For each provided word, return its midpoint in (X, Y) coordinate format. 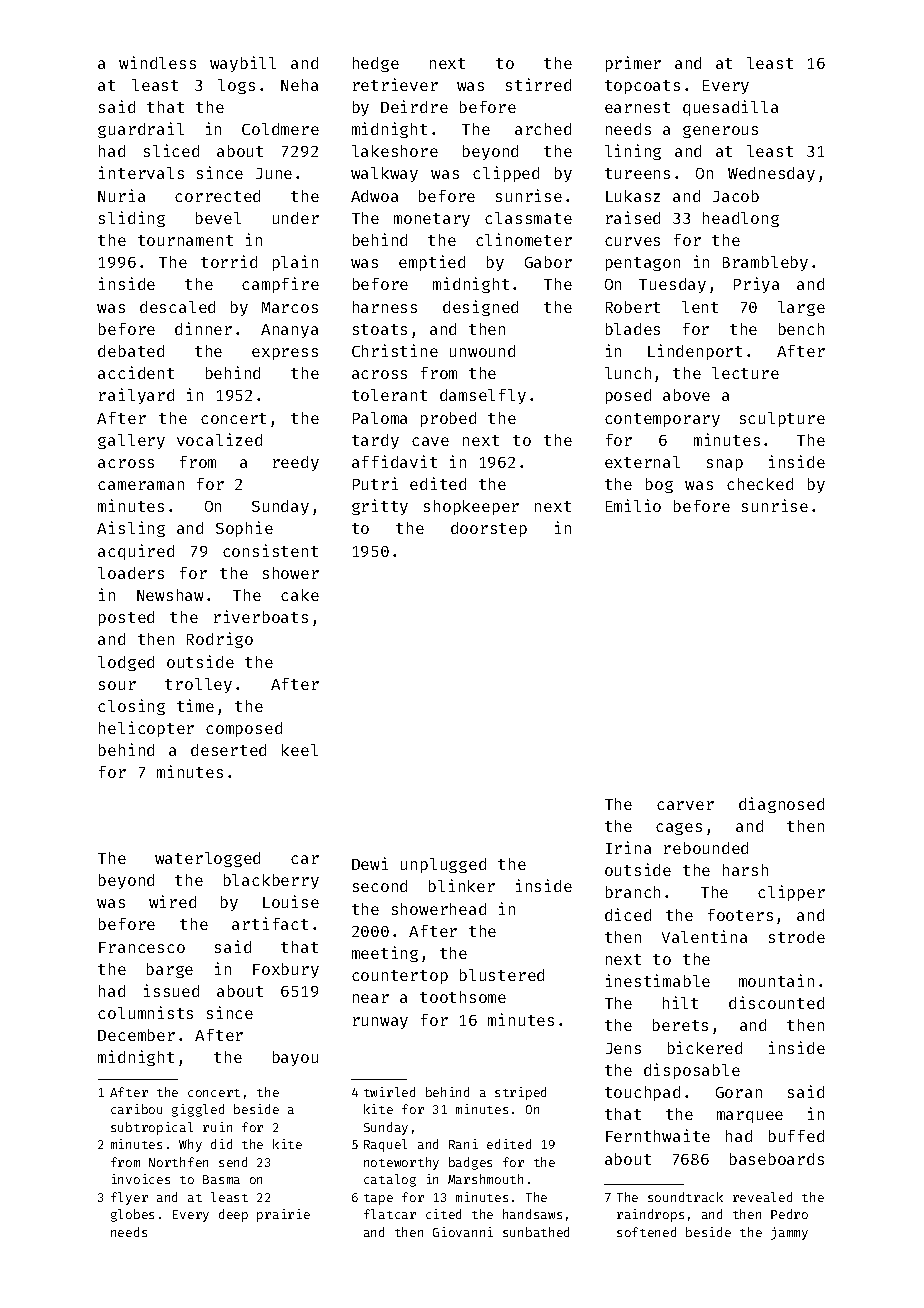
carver (685, 805)
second (380, 886)
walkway (384, 174)
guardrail (141, 130)
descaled (177, 307)
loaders (131, 573)
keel (300, 750)
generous (720, 132)
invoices (141, 1179)
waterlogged (207, 859)
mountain (776, 980)
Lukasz (633, 196)
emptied (432, 263)
